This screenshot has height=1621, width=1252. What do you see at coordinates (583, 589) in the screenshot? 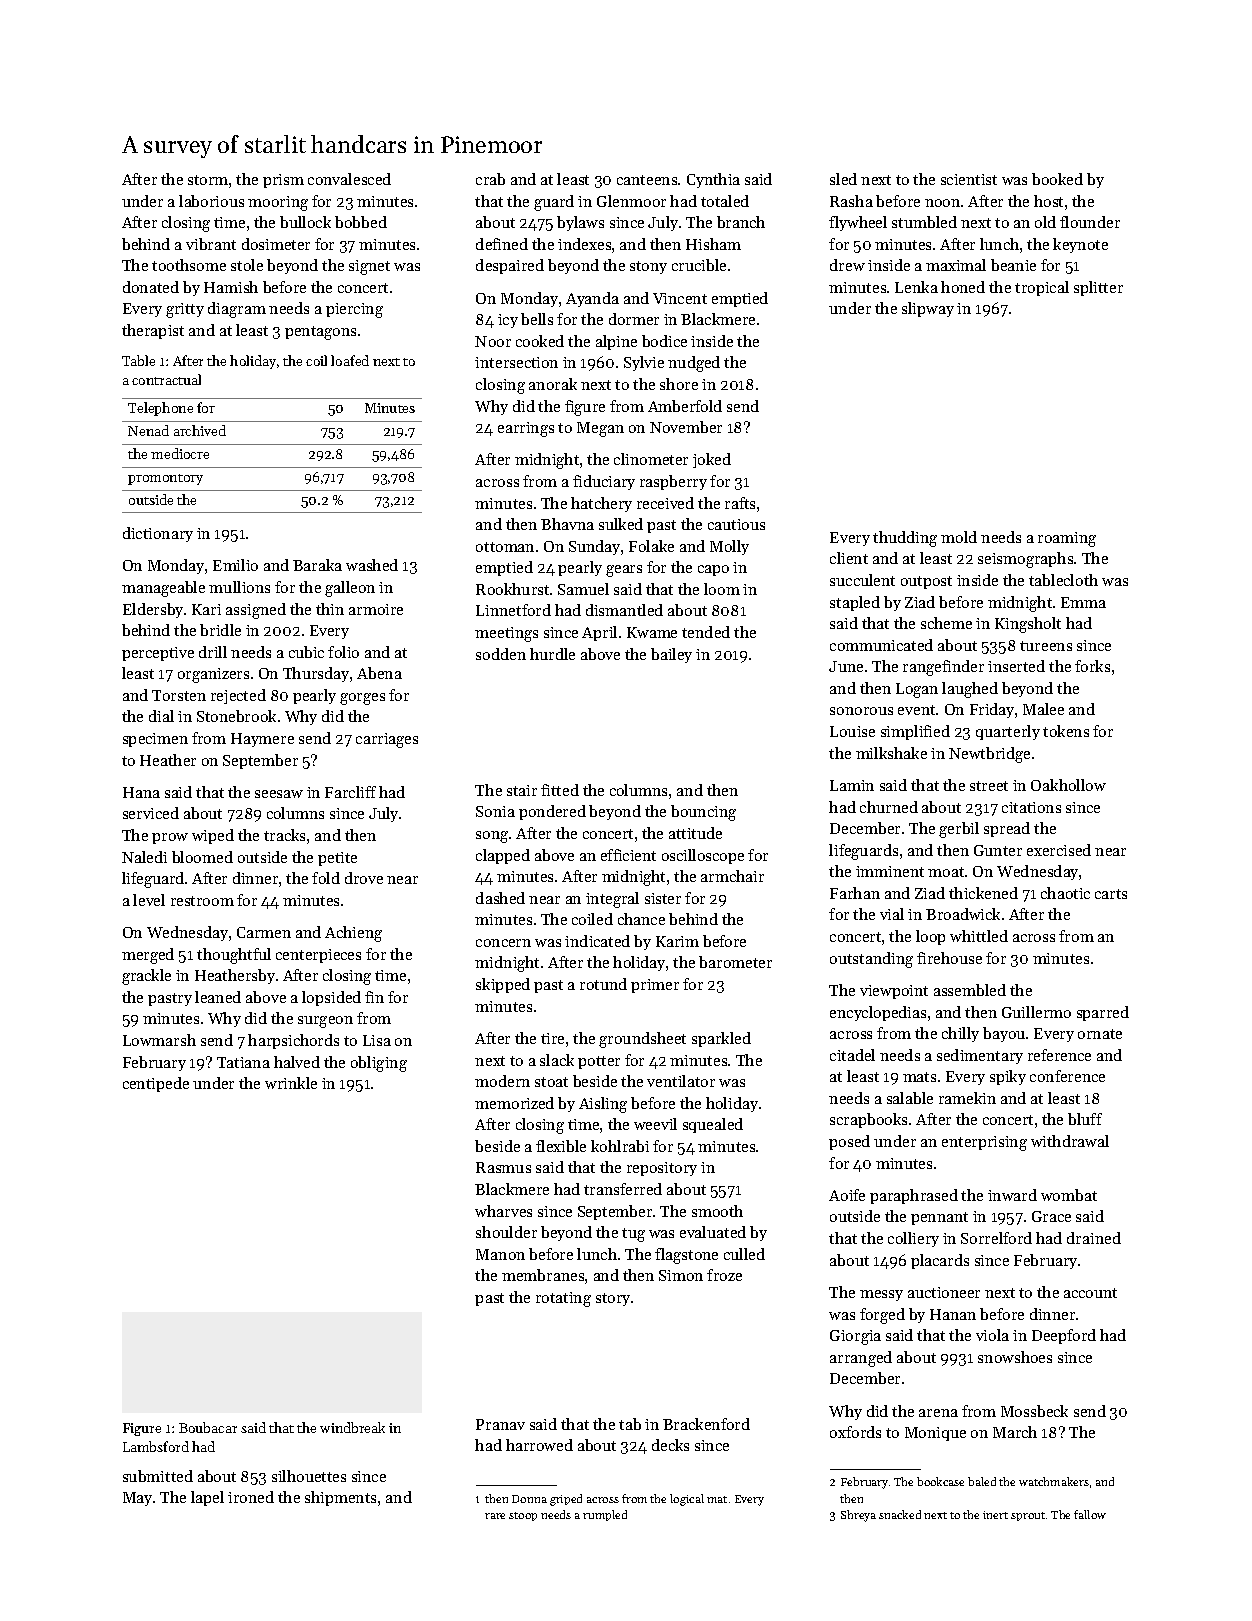
I see `Samuel` at bounding box center [583, 589].
